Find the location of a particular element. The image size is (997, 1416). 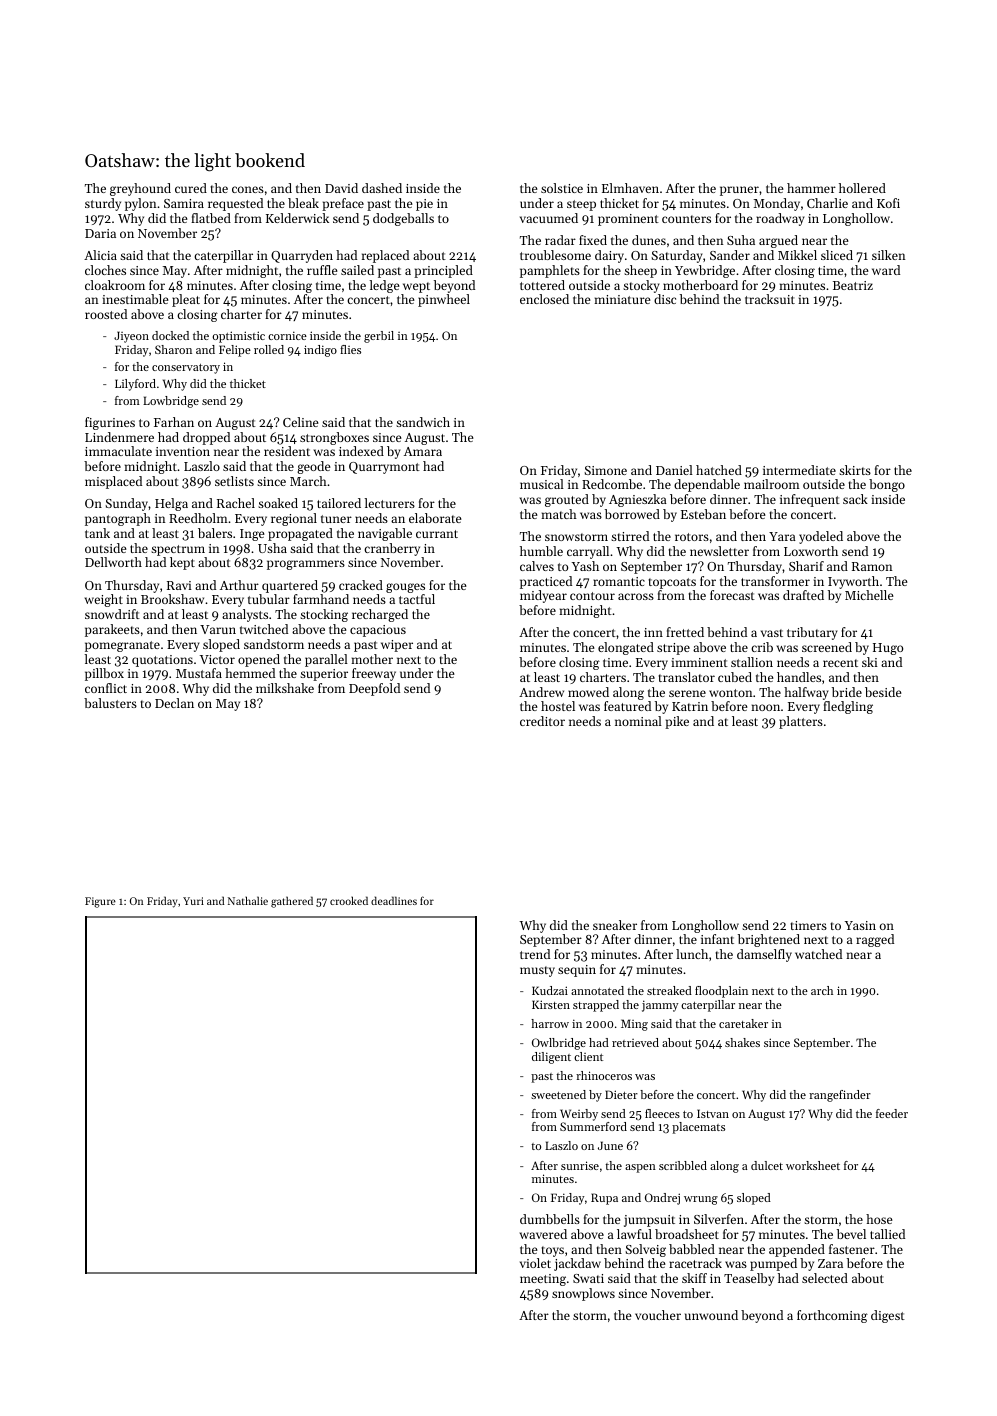

wavered is located at coordinates (543, 1234).
